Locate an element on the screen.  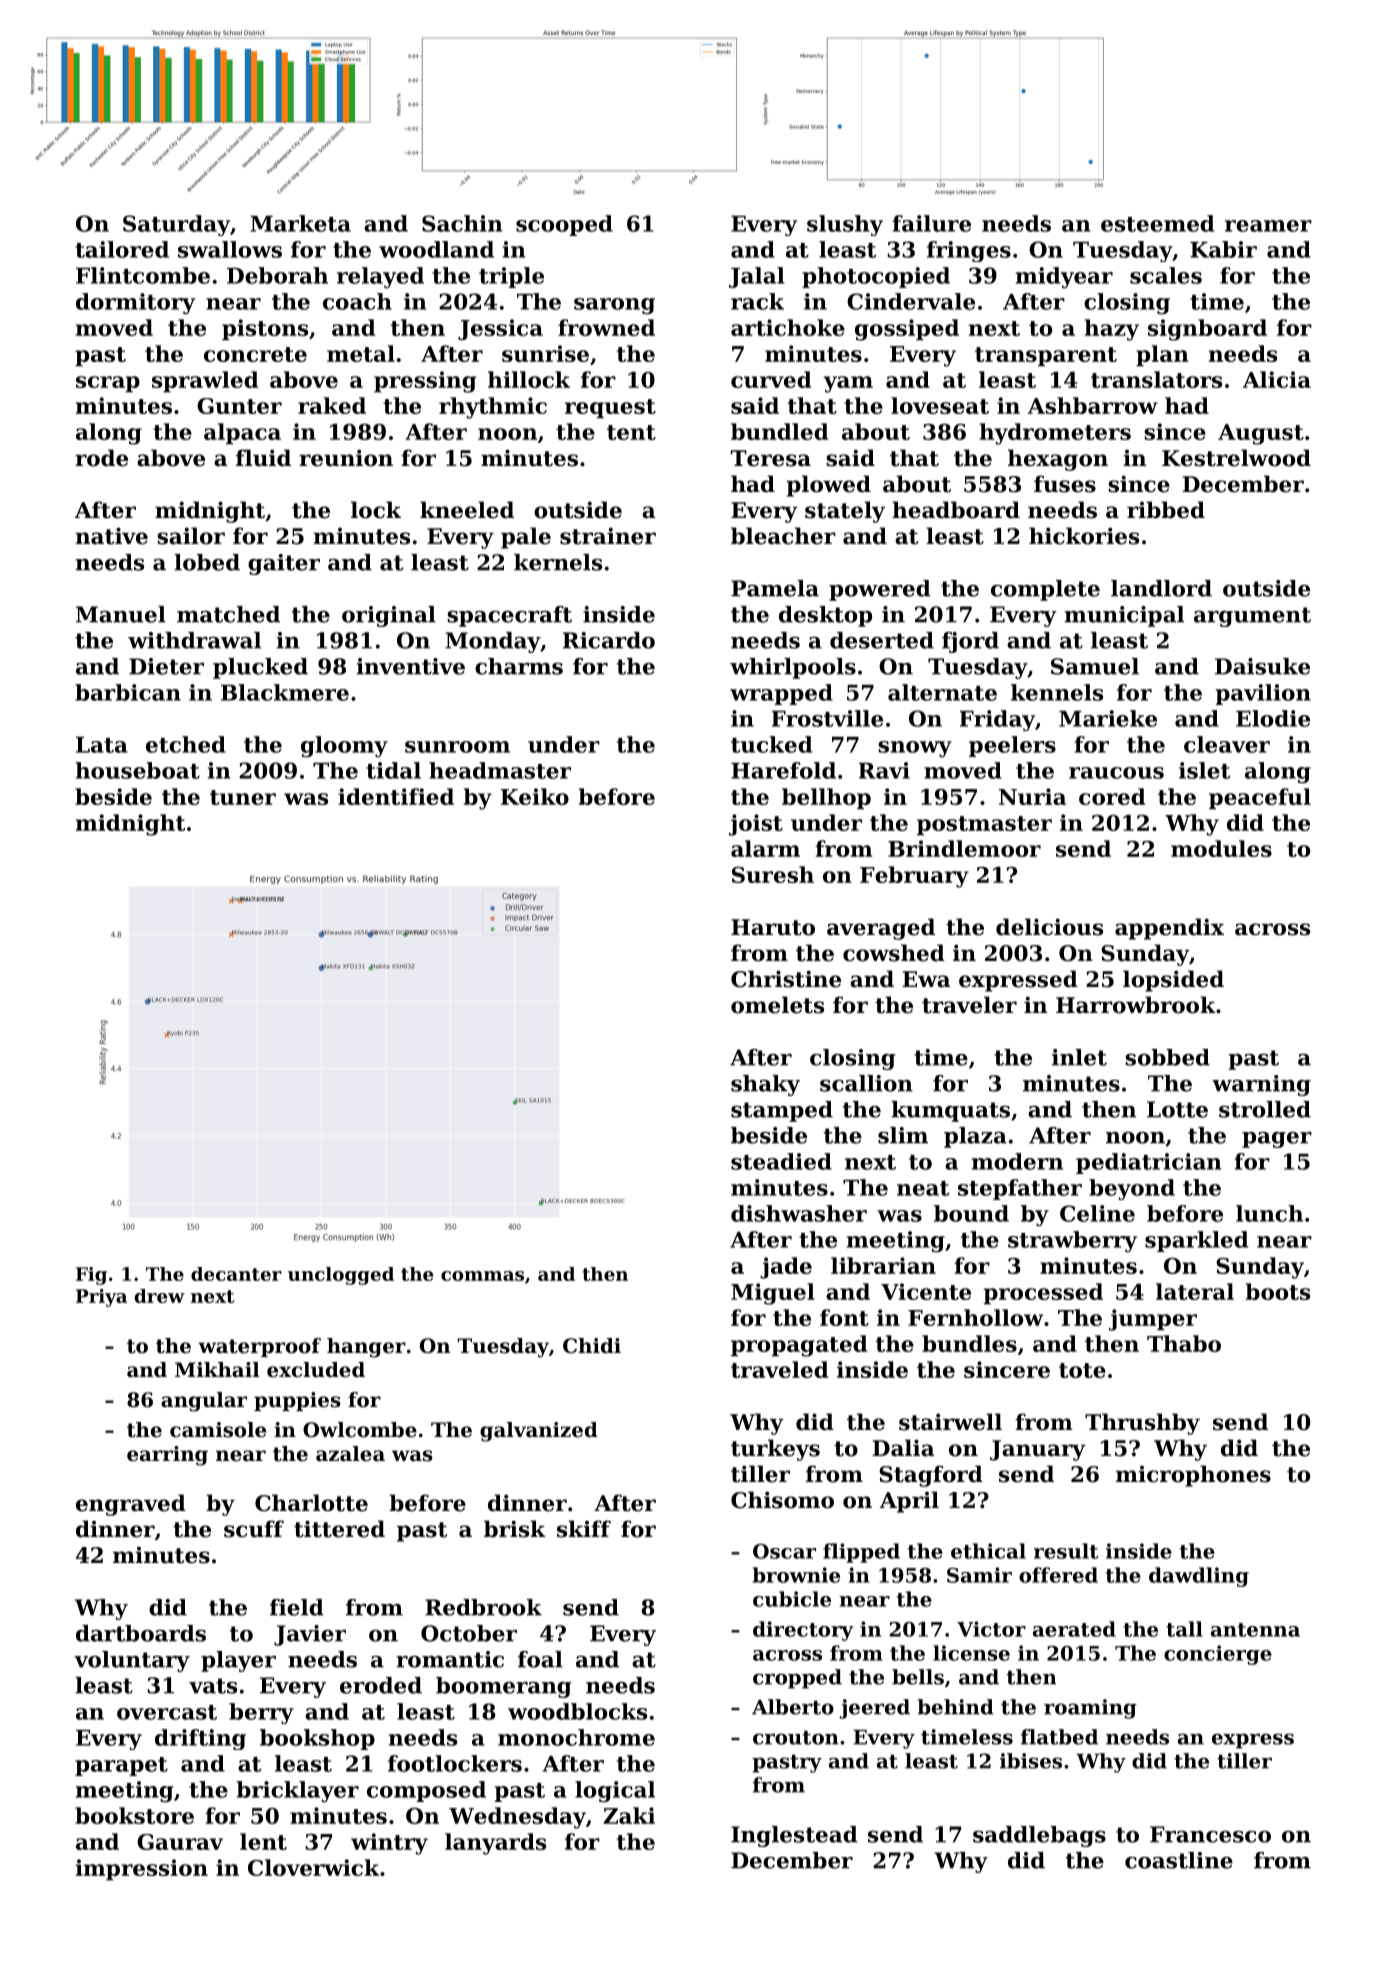
impression is located at coordinates (142, 1869).
